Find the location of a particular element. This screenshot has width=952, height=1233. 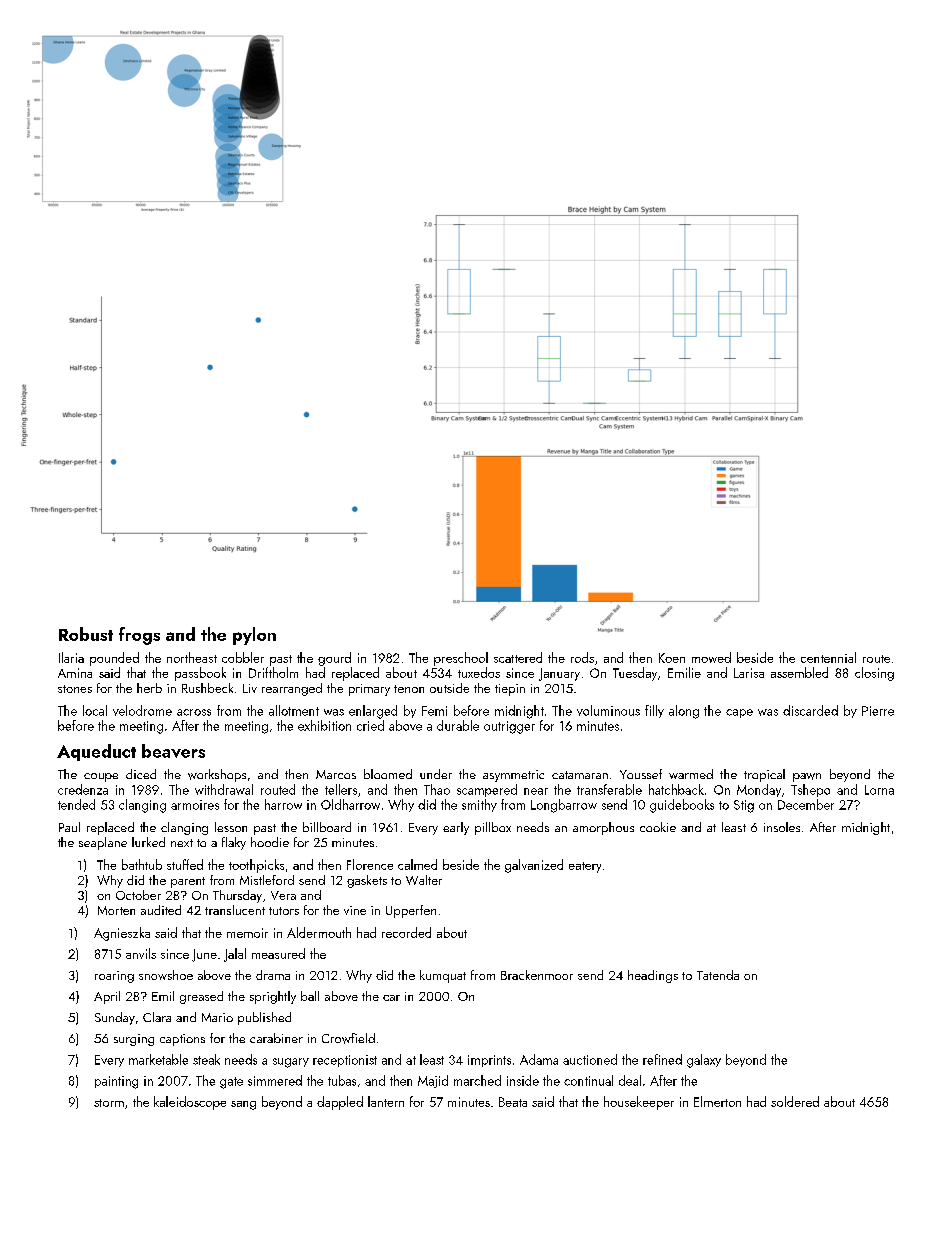

storm is located at coordinates (109, 1103).
